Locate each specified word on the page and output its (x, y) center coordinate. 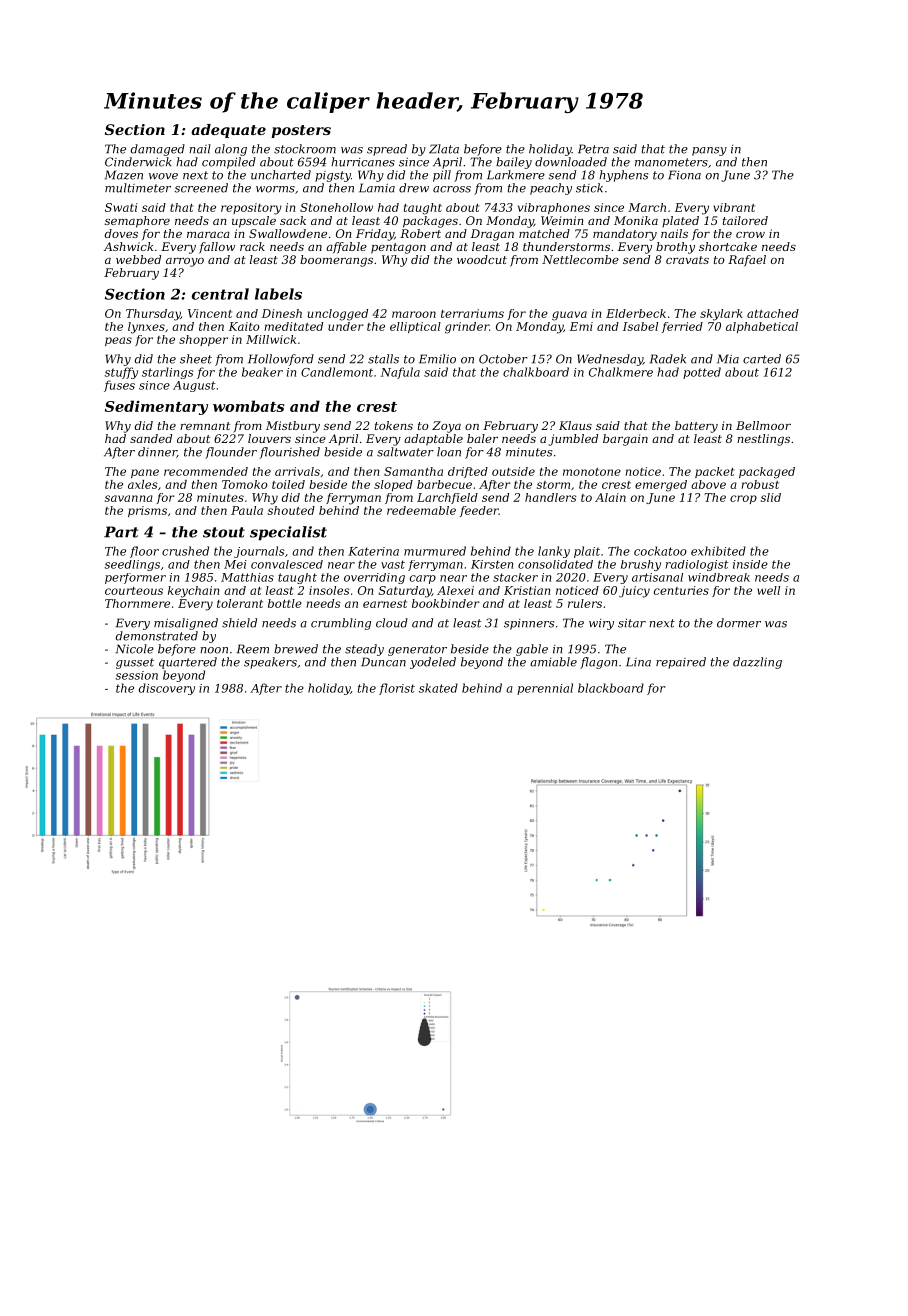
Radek (668, 359)
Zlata (444, 149)
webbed (138, 259)
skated (438, 688)
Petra (593, 149)
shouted (291, 510)
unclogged (338, 315)
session (137, 675)
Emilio (437, 359)
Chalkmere (621, 372)
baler (482, 438)
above (708, 484)
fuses (119, 386)
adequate (228, 131)
